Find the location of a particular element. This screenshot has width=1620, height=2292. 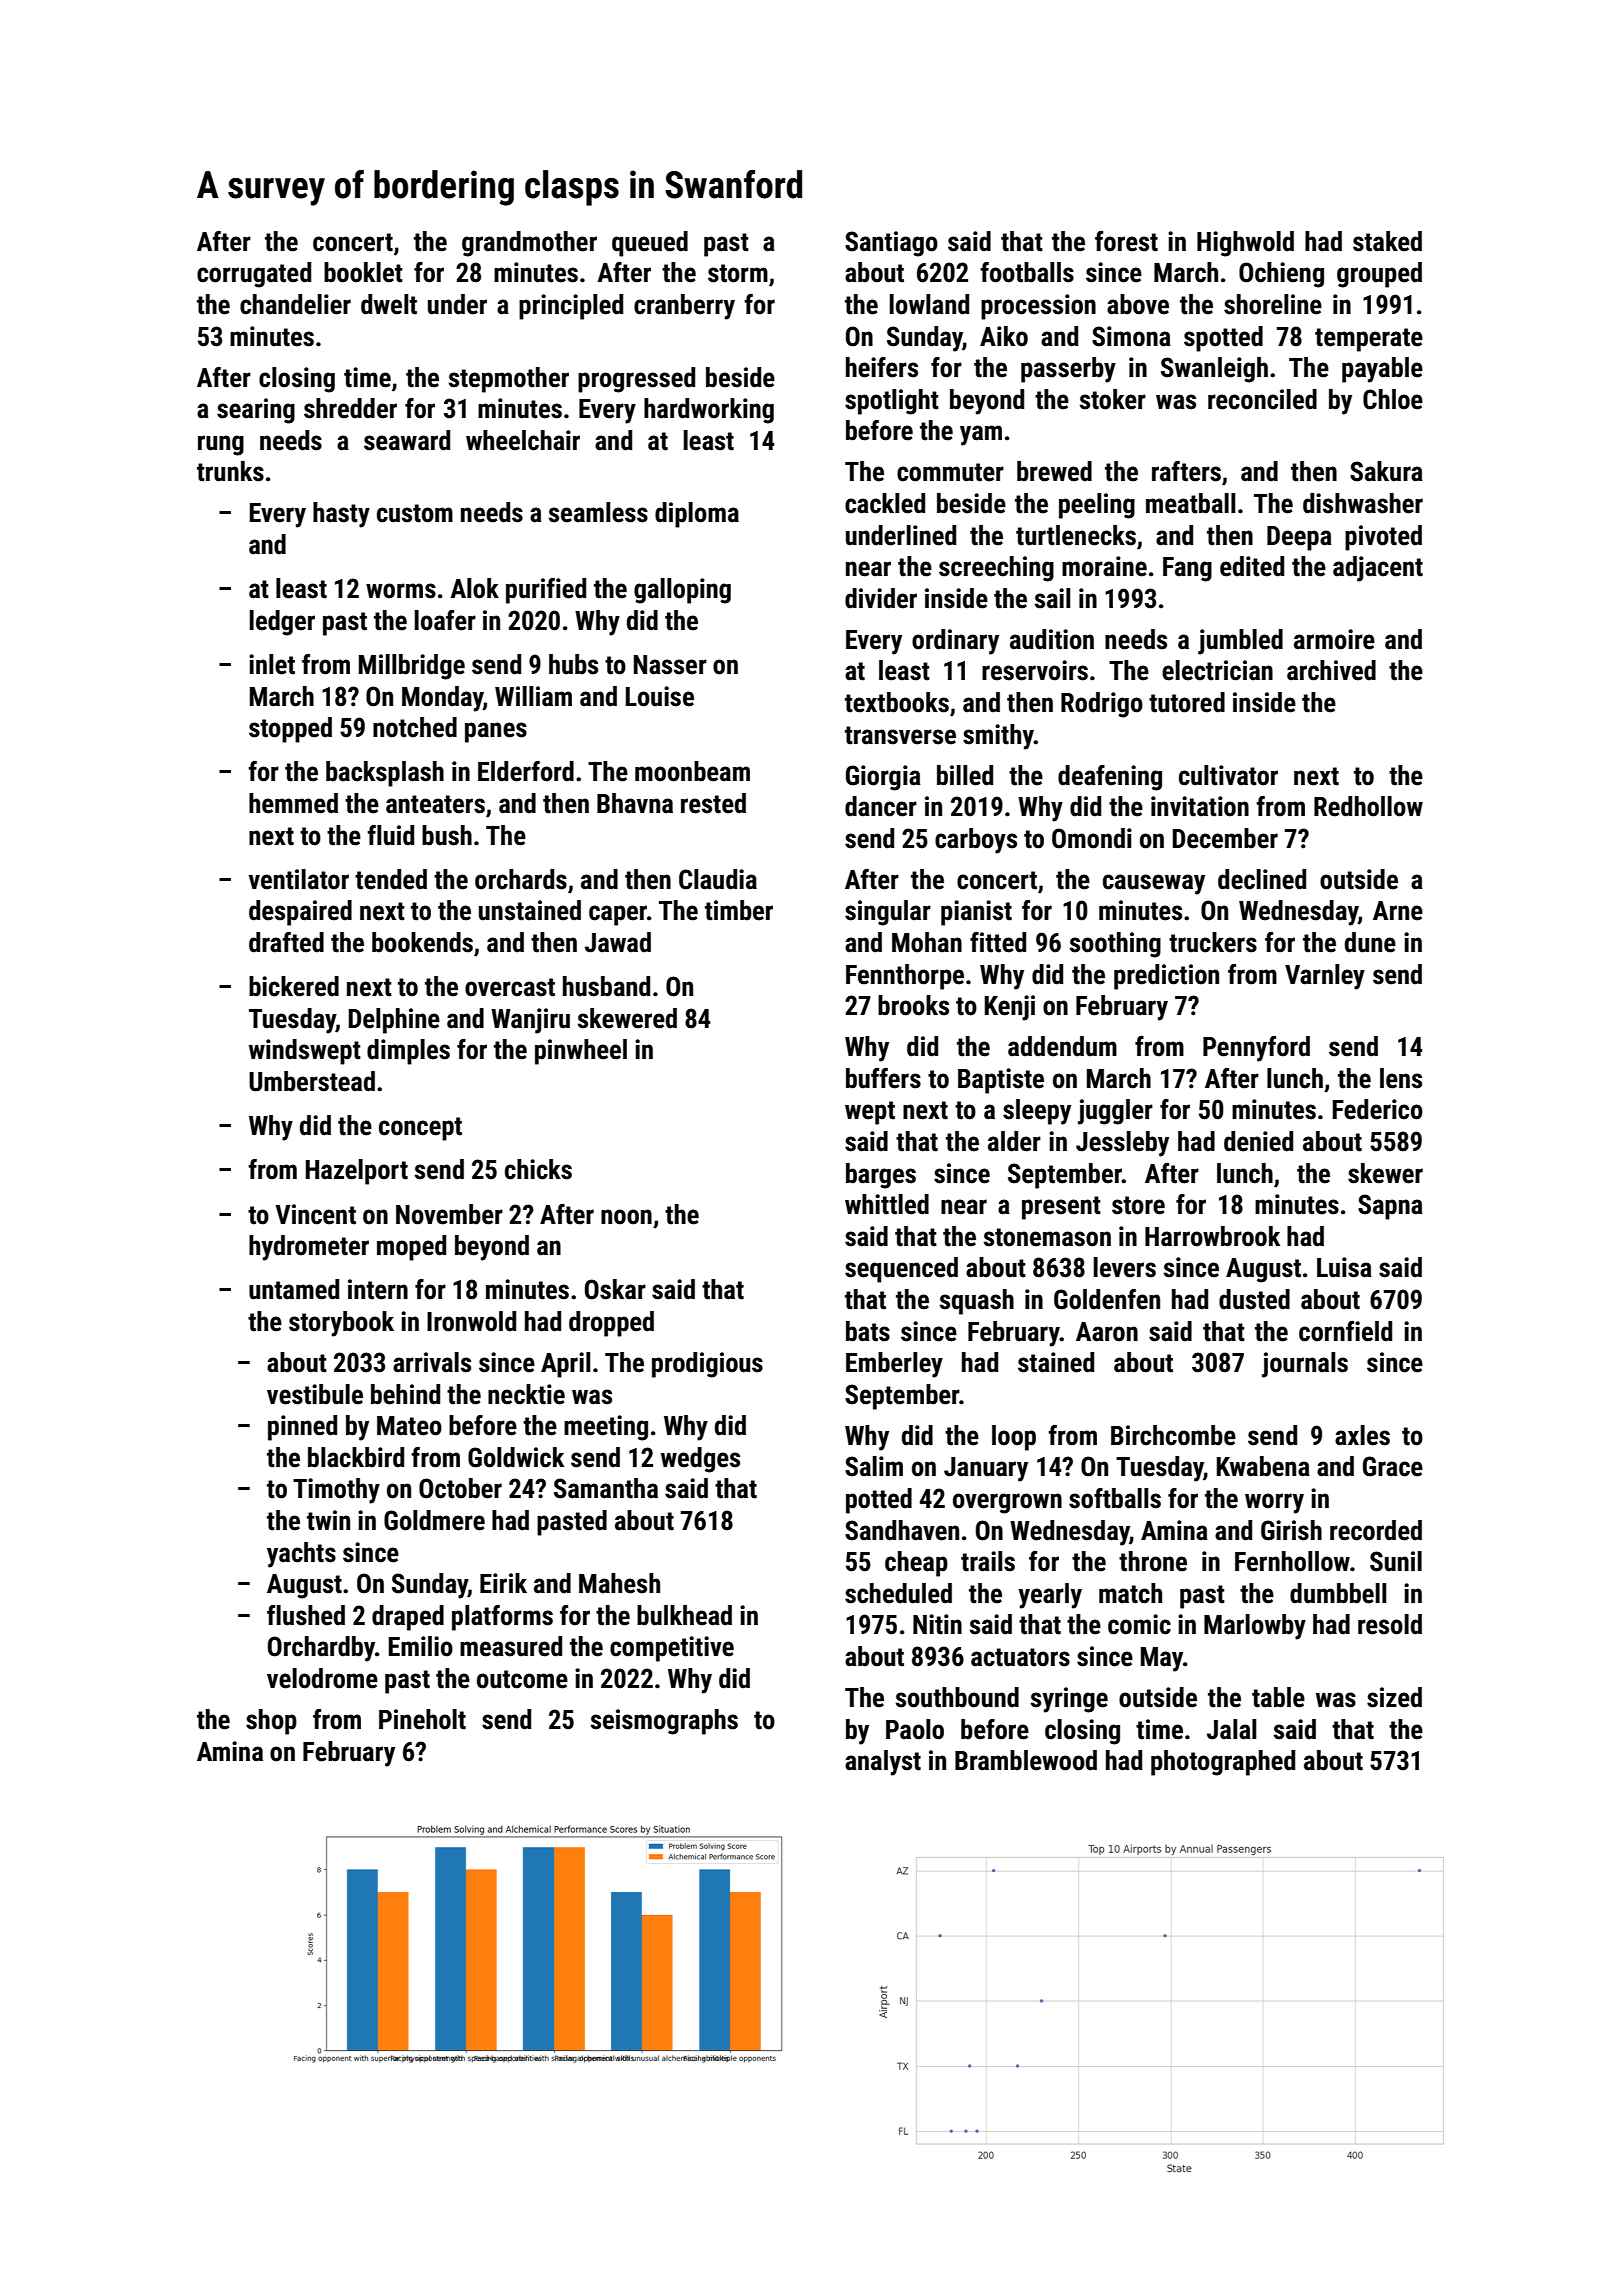

Swanleigh is located at coordinates (1214, 370).
